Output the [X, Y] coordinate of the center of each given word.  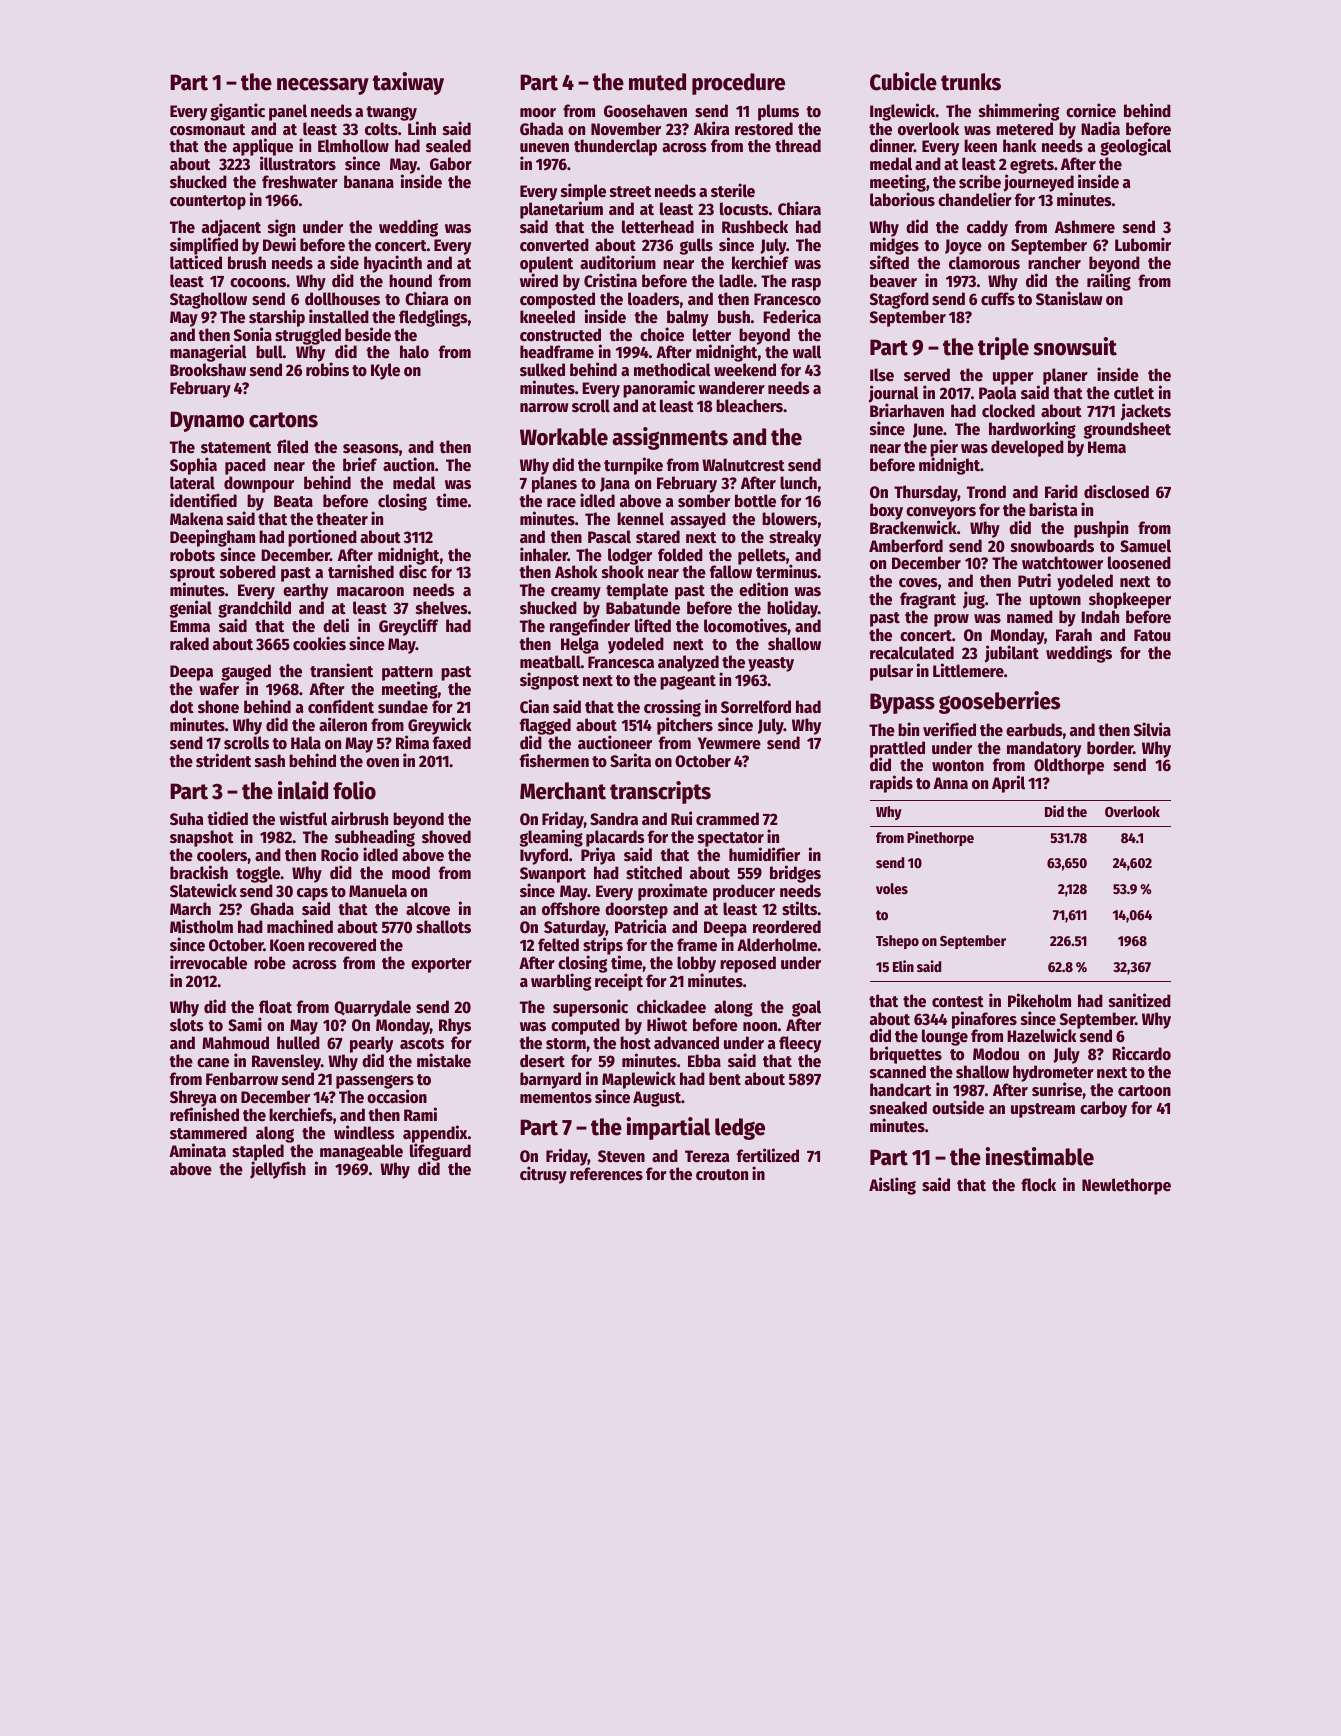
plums [778, 112]
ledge [740, 1129]
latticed [196, 263]
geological [1135, 147]
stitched [654, 872]
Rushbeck [755, 227]
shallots [443, 927]
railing [1109, 282]
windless [364, 1132]
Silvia [1152, 729]
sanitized [1140, 1000]
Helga [580, 645]
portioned [322, 538]
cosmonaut [207, 130]
